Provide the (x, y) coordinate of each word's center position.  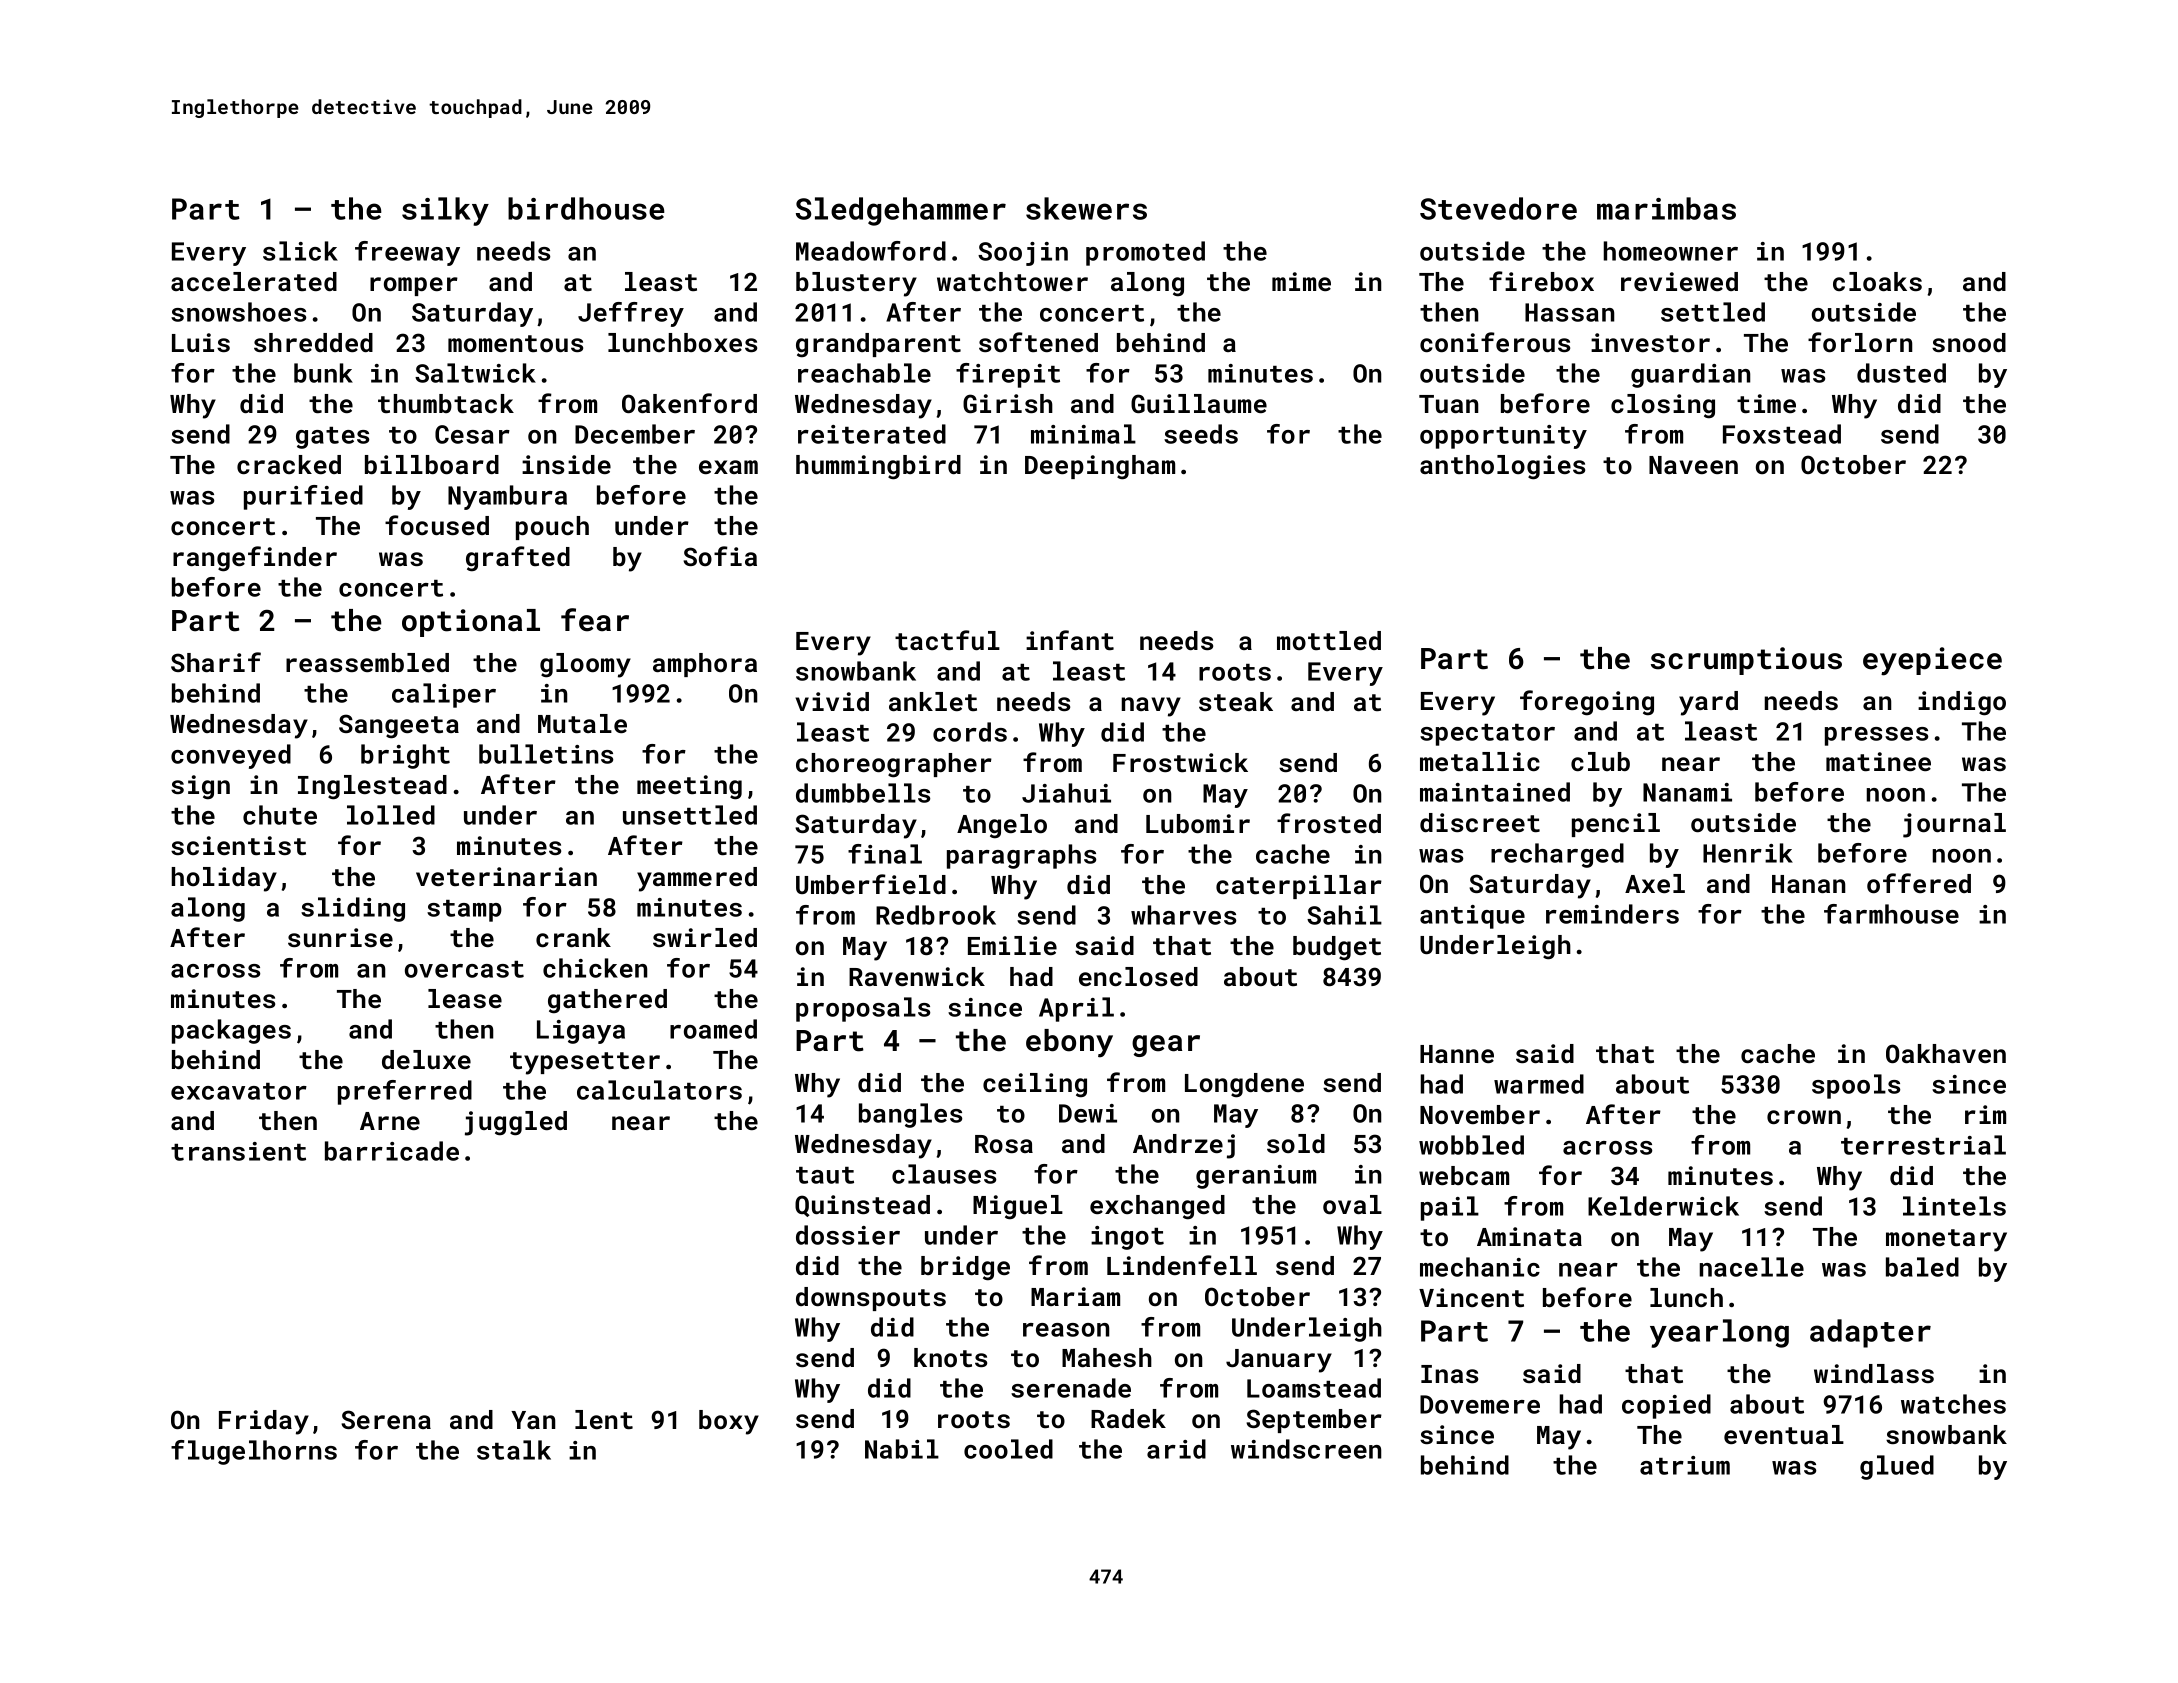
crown (1804, 1117)
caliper (444, 695)
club (1600, 761)
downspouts (871, 1299)
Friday (264, 1422)
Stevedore (1498, 208)
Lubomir (1198, 823)
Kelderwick (1663, 1206)
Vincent (1471, 1297)
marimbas (1666, 208)
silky (445, 211)
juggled (516, 1123)
